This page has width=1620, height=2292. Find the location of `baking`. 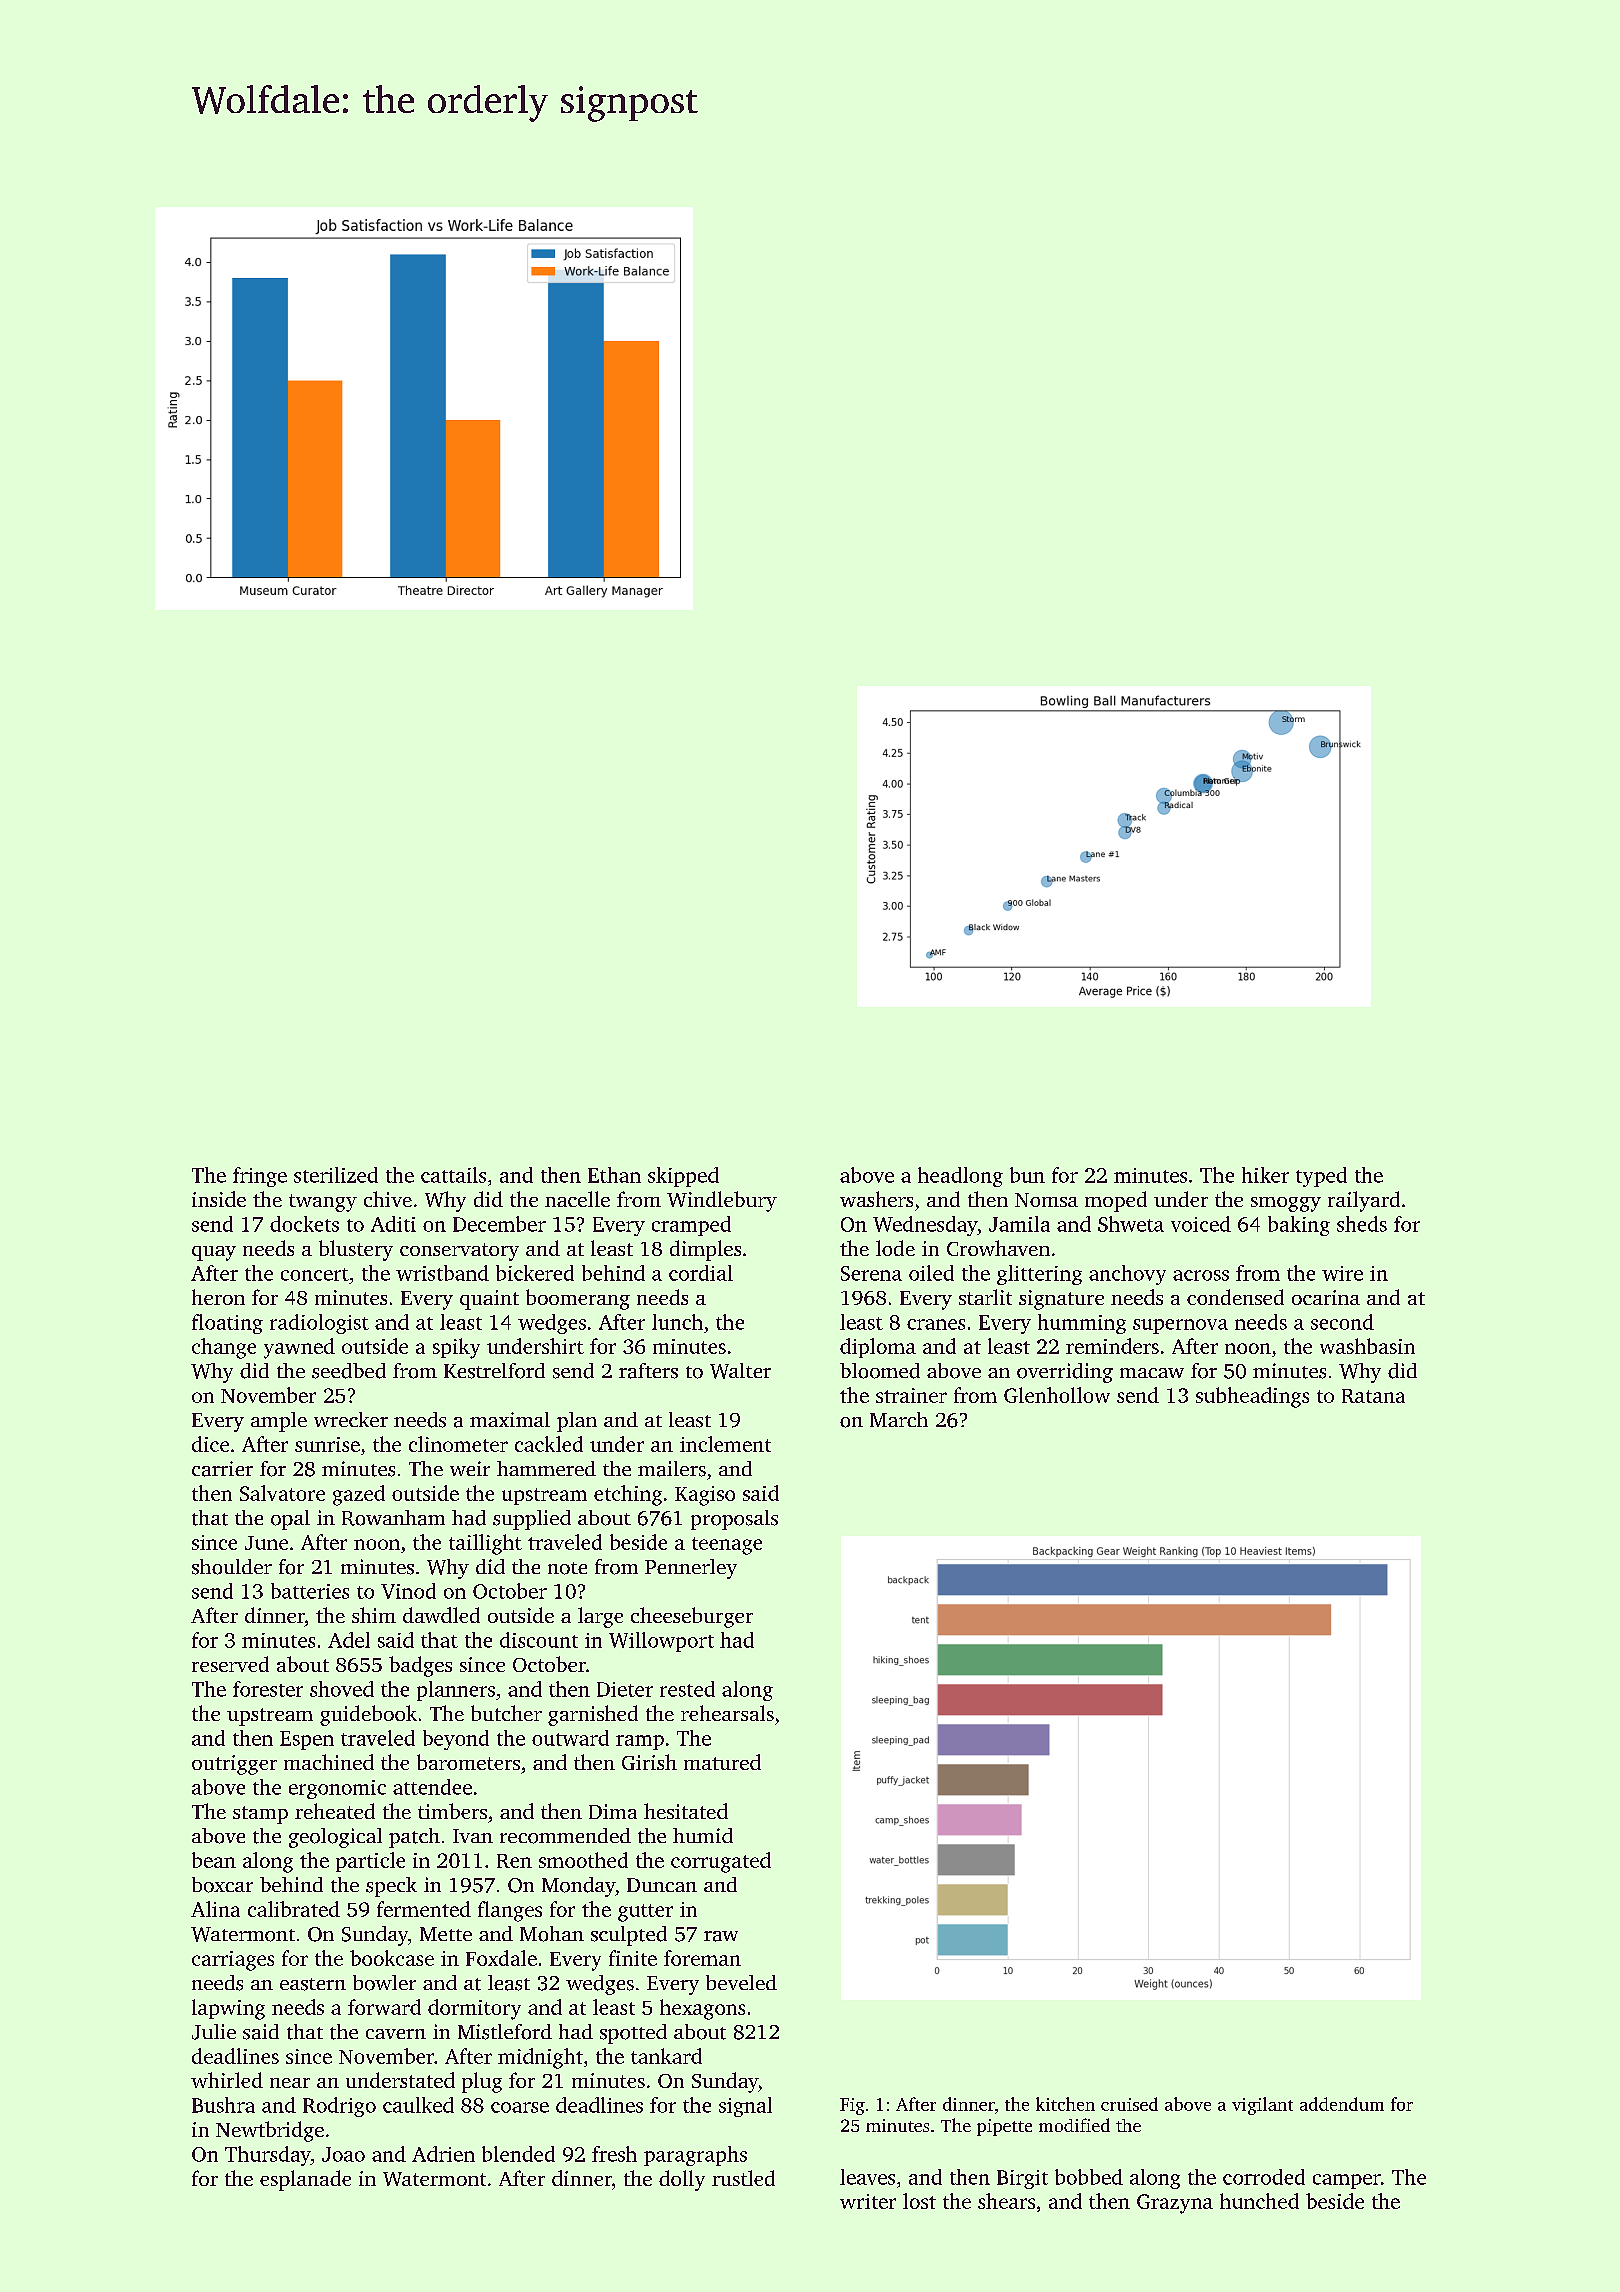

baking is located at coordinates (1299, 1226).
